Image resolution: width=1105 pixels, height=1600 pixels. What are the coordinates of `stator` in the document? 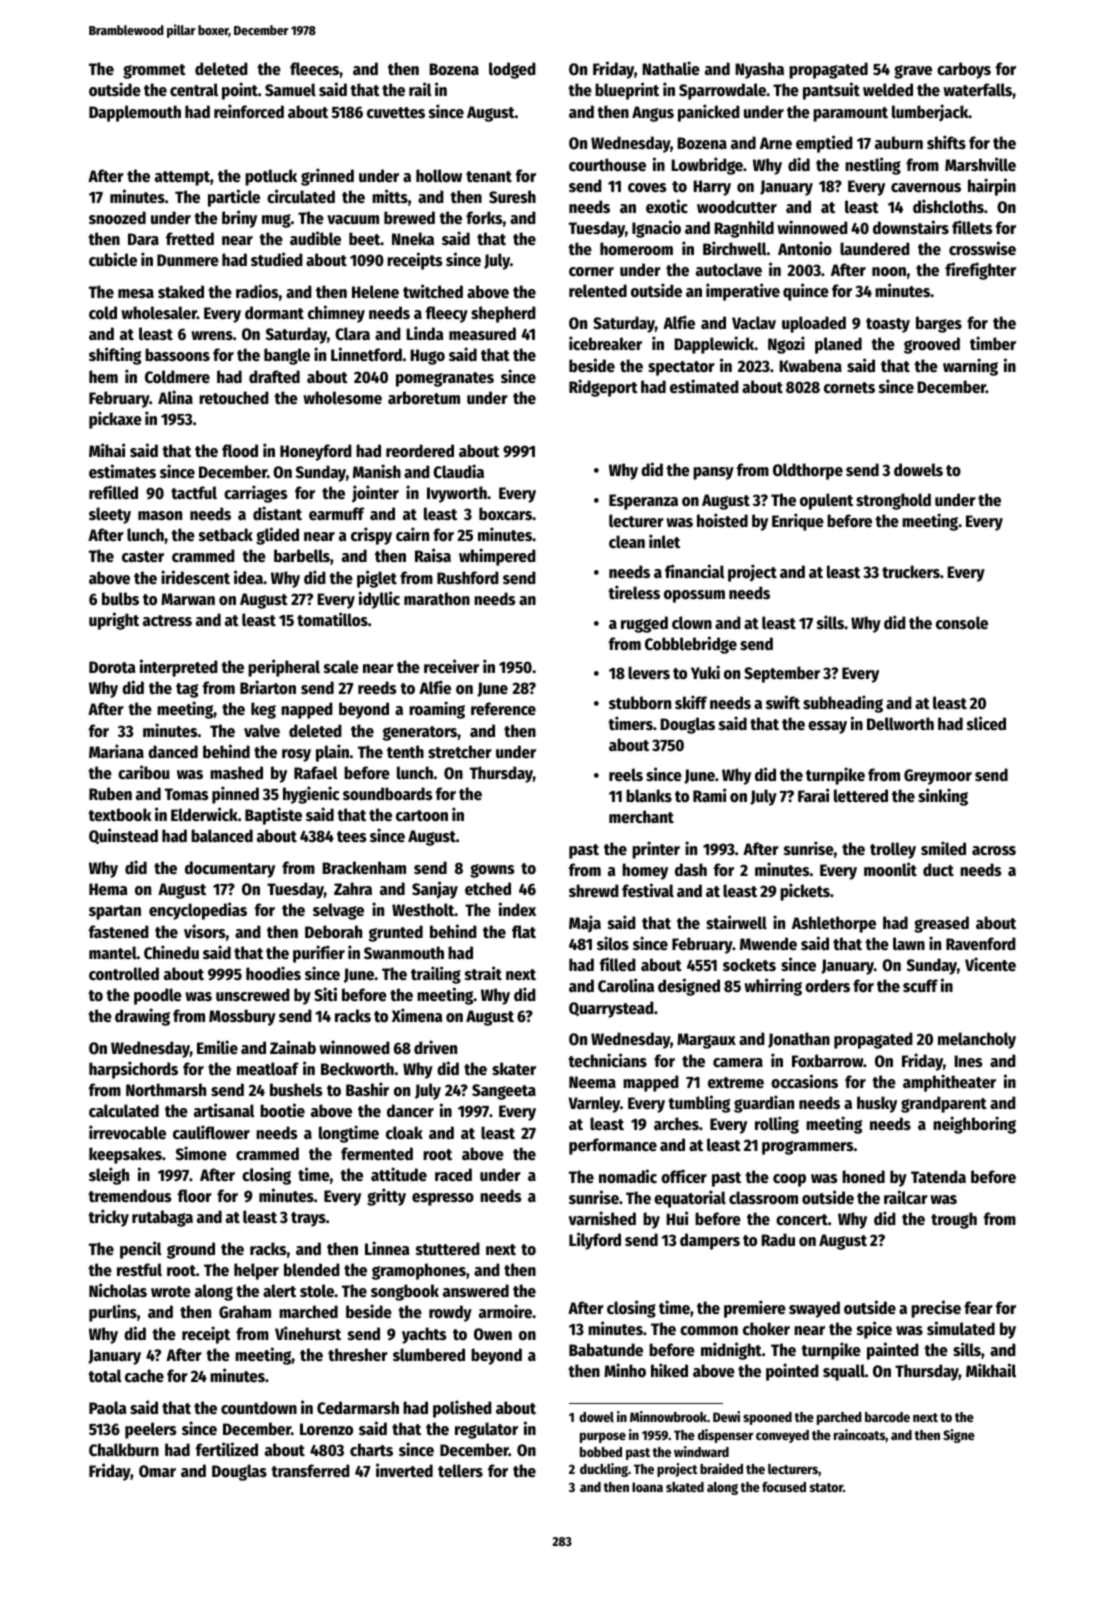 It's located at (826, 1487).
